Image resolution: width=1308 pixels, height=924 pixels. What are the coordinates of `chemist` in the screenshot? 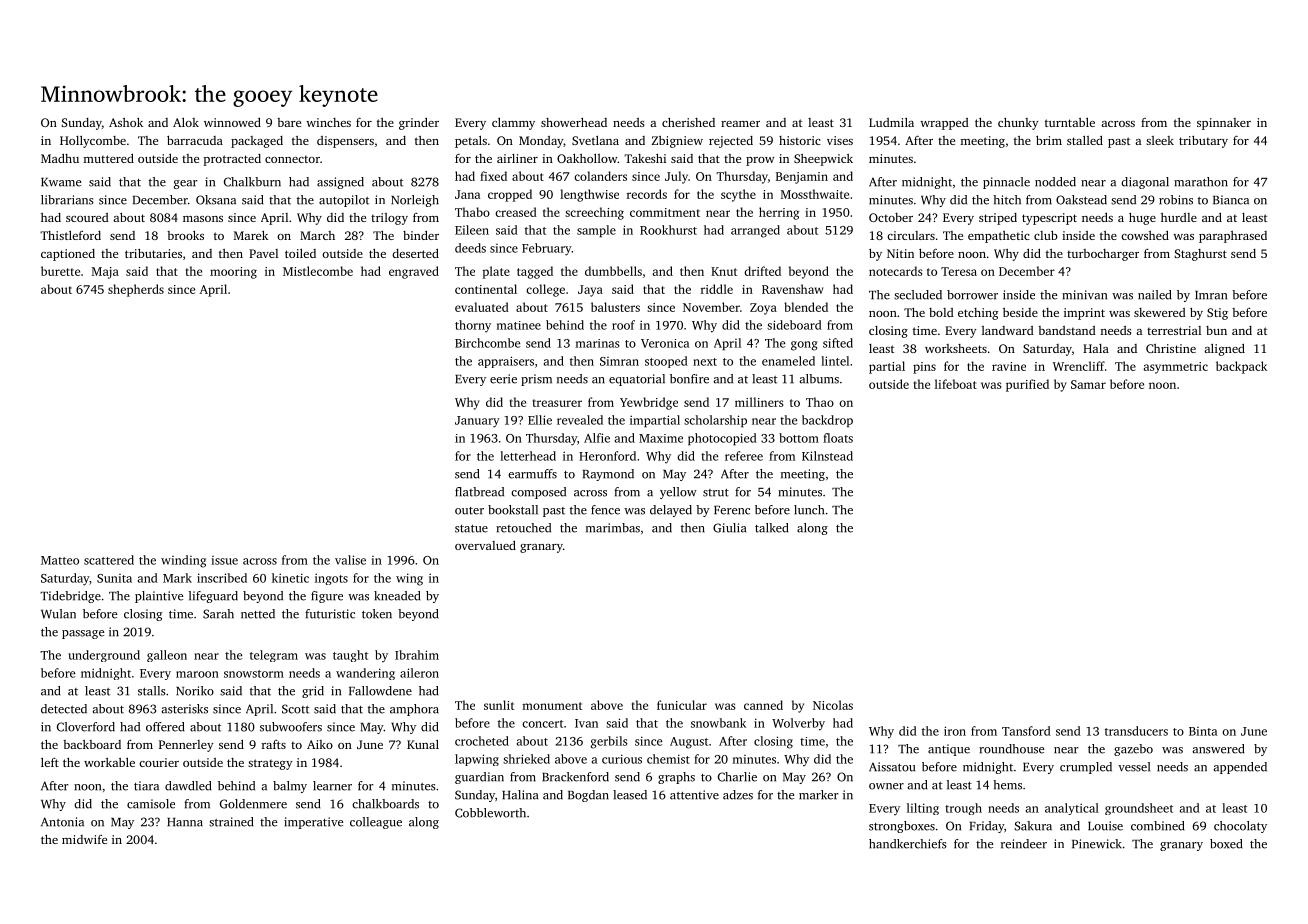 It's located at (668, 759).
